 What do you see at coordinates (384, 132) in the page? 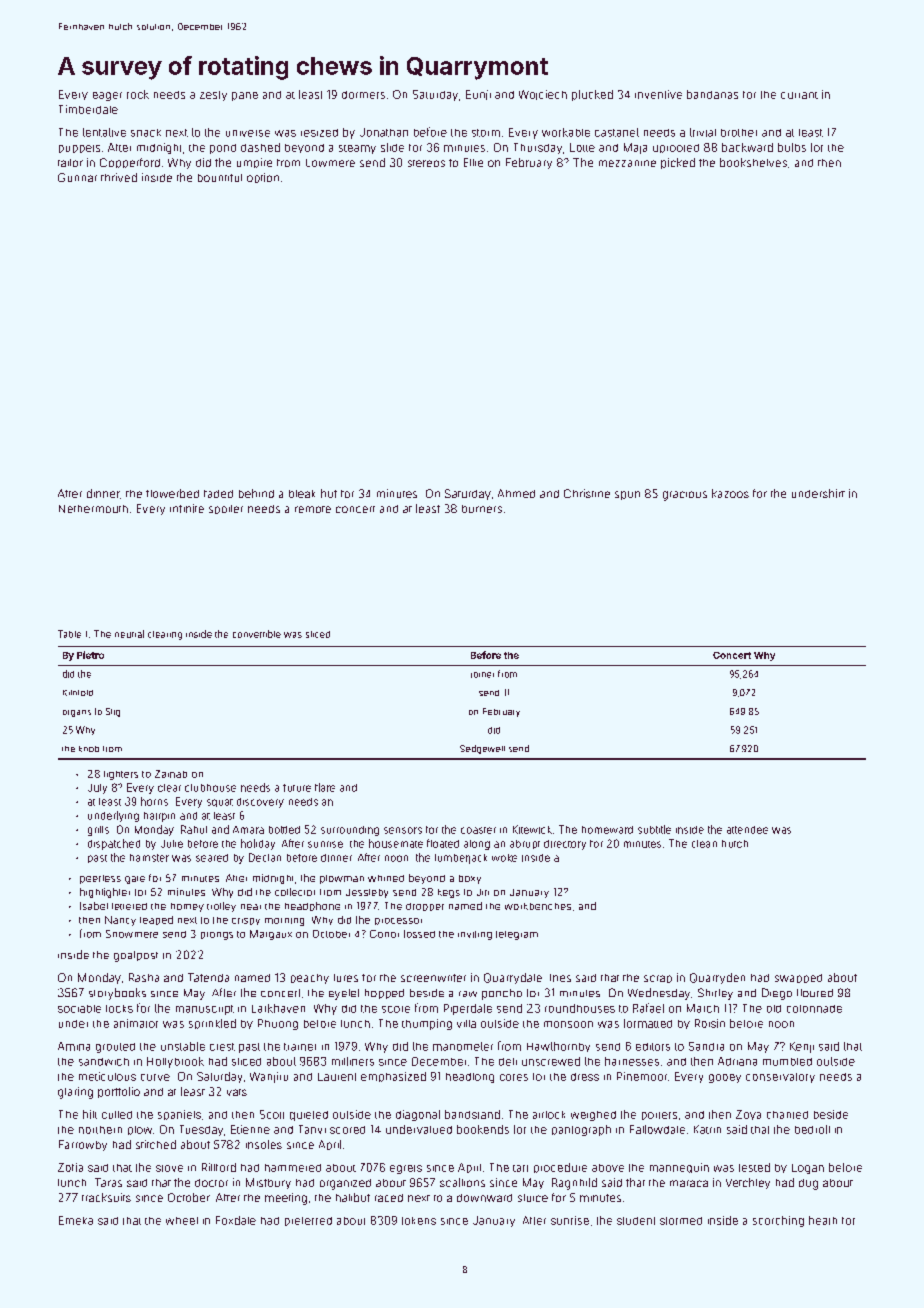
I see `Jonathan` at bounding box center [384, 132].
